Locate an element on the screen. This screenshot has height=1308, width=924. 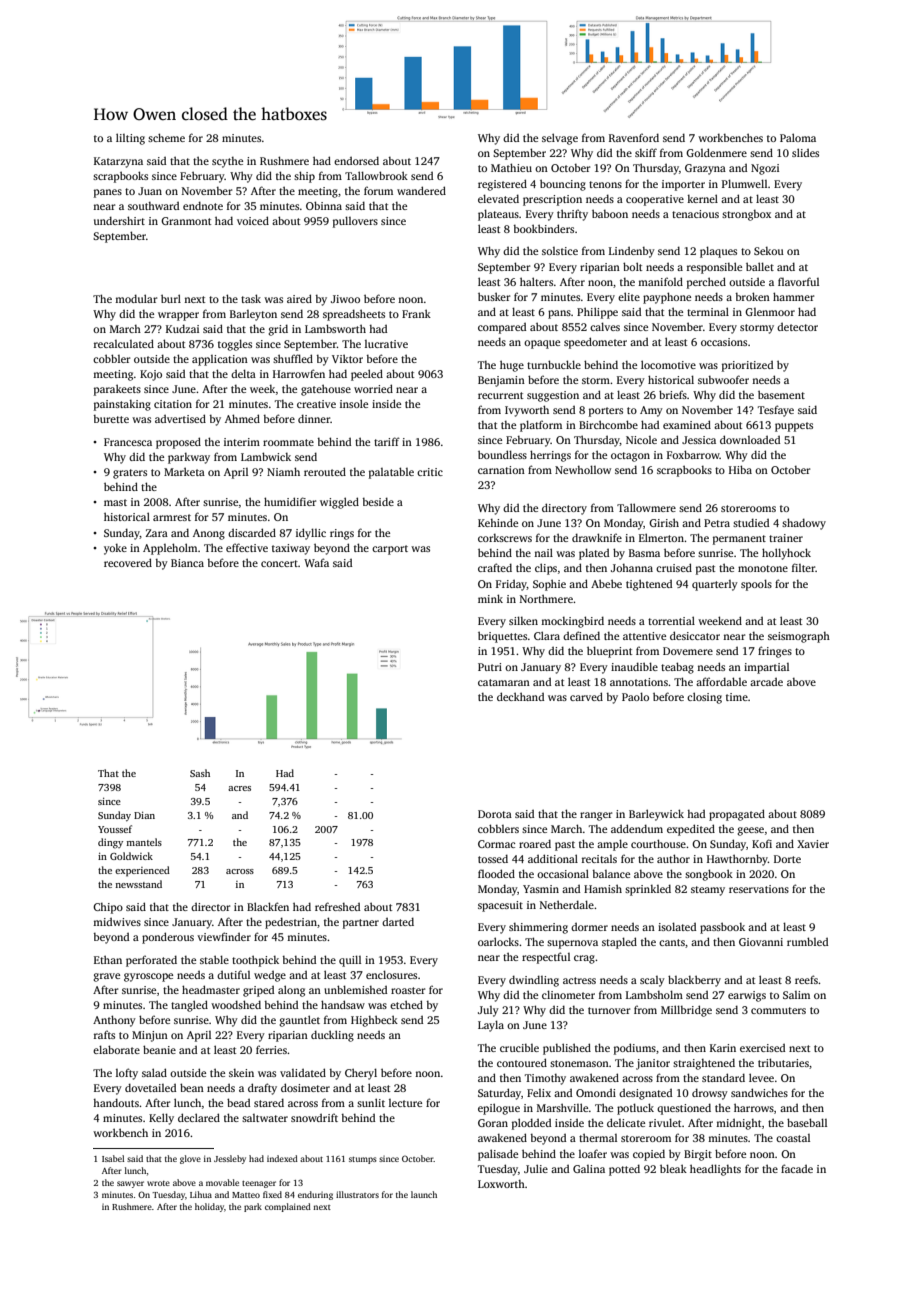
citation is located at coordinates (173, 404).
